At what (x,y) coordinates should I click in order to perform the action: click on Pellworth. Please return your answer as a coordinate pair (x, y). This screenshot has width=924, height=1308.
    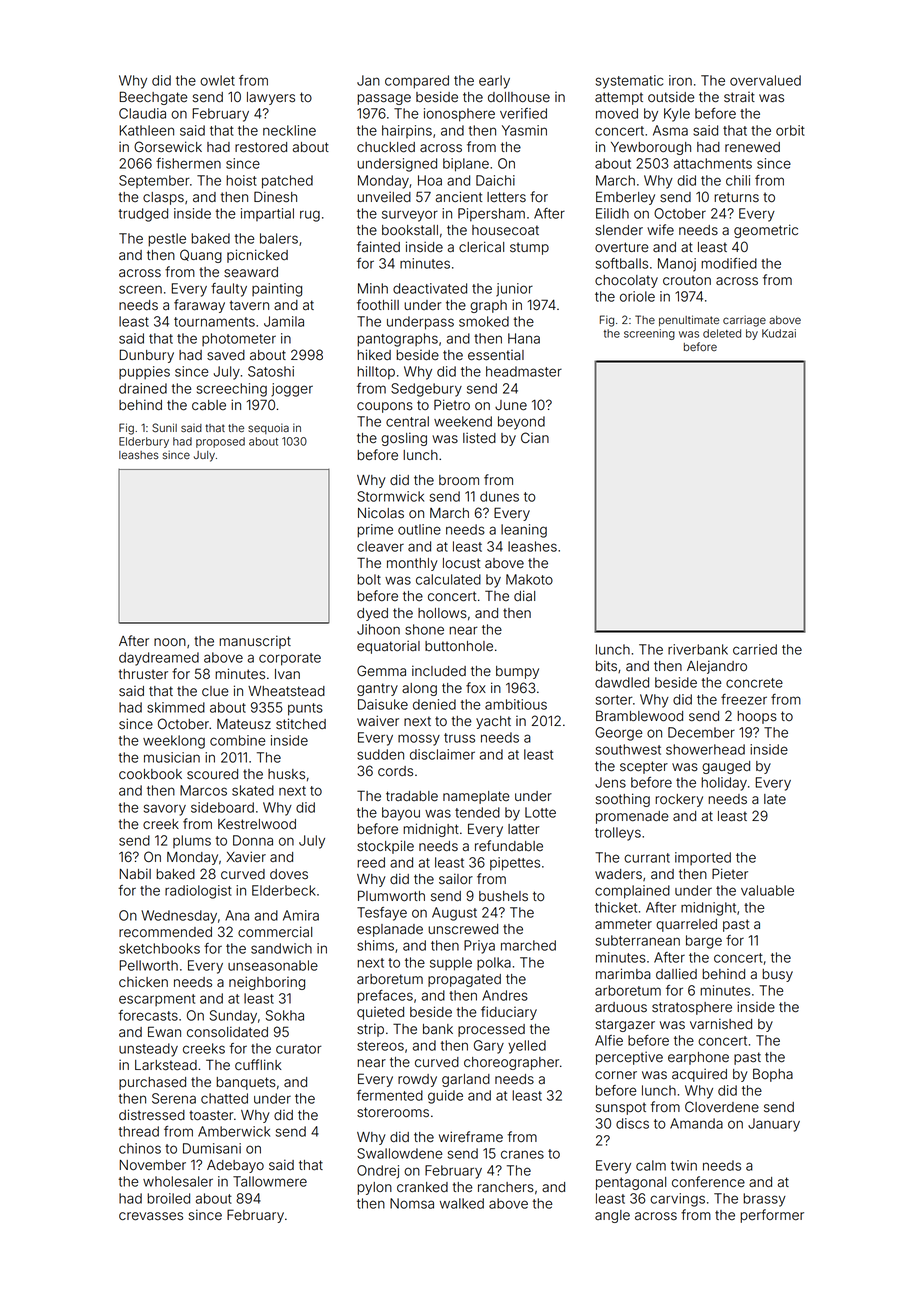
    Looking at the image, I should click on (148, 965).
